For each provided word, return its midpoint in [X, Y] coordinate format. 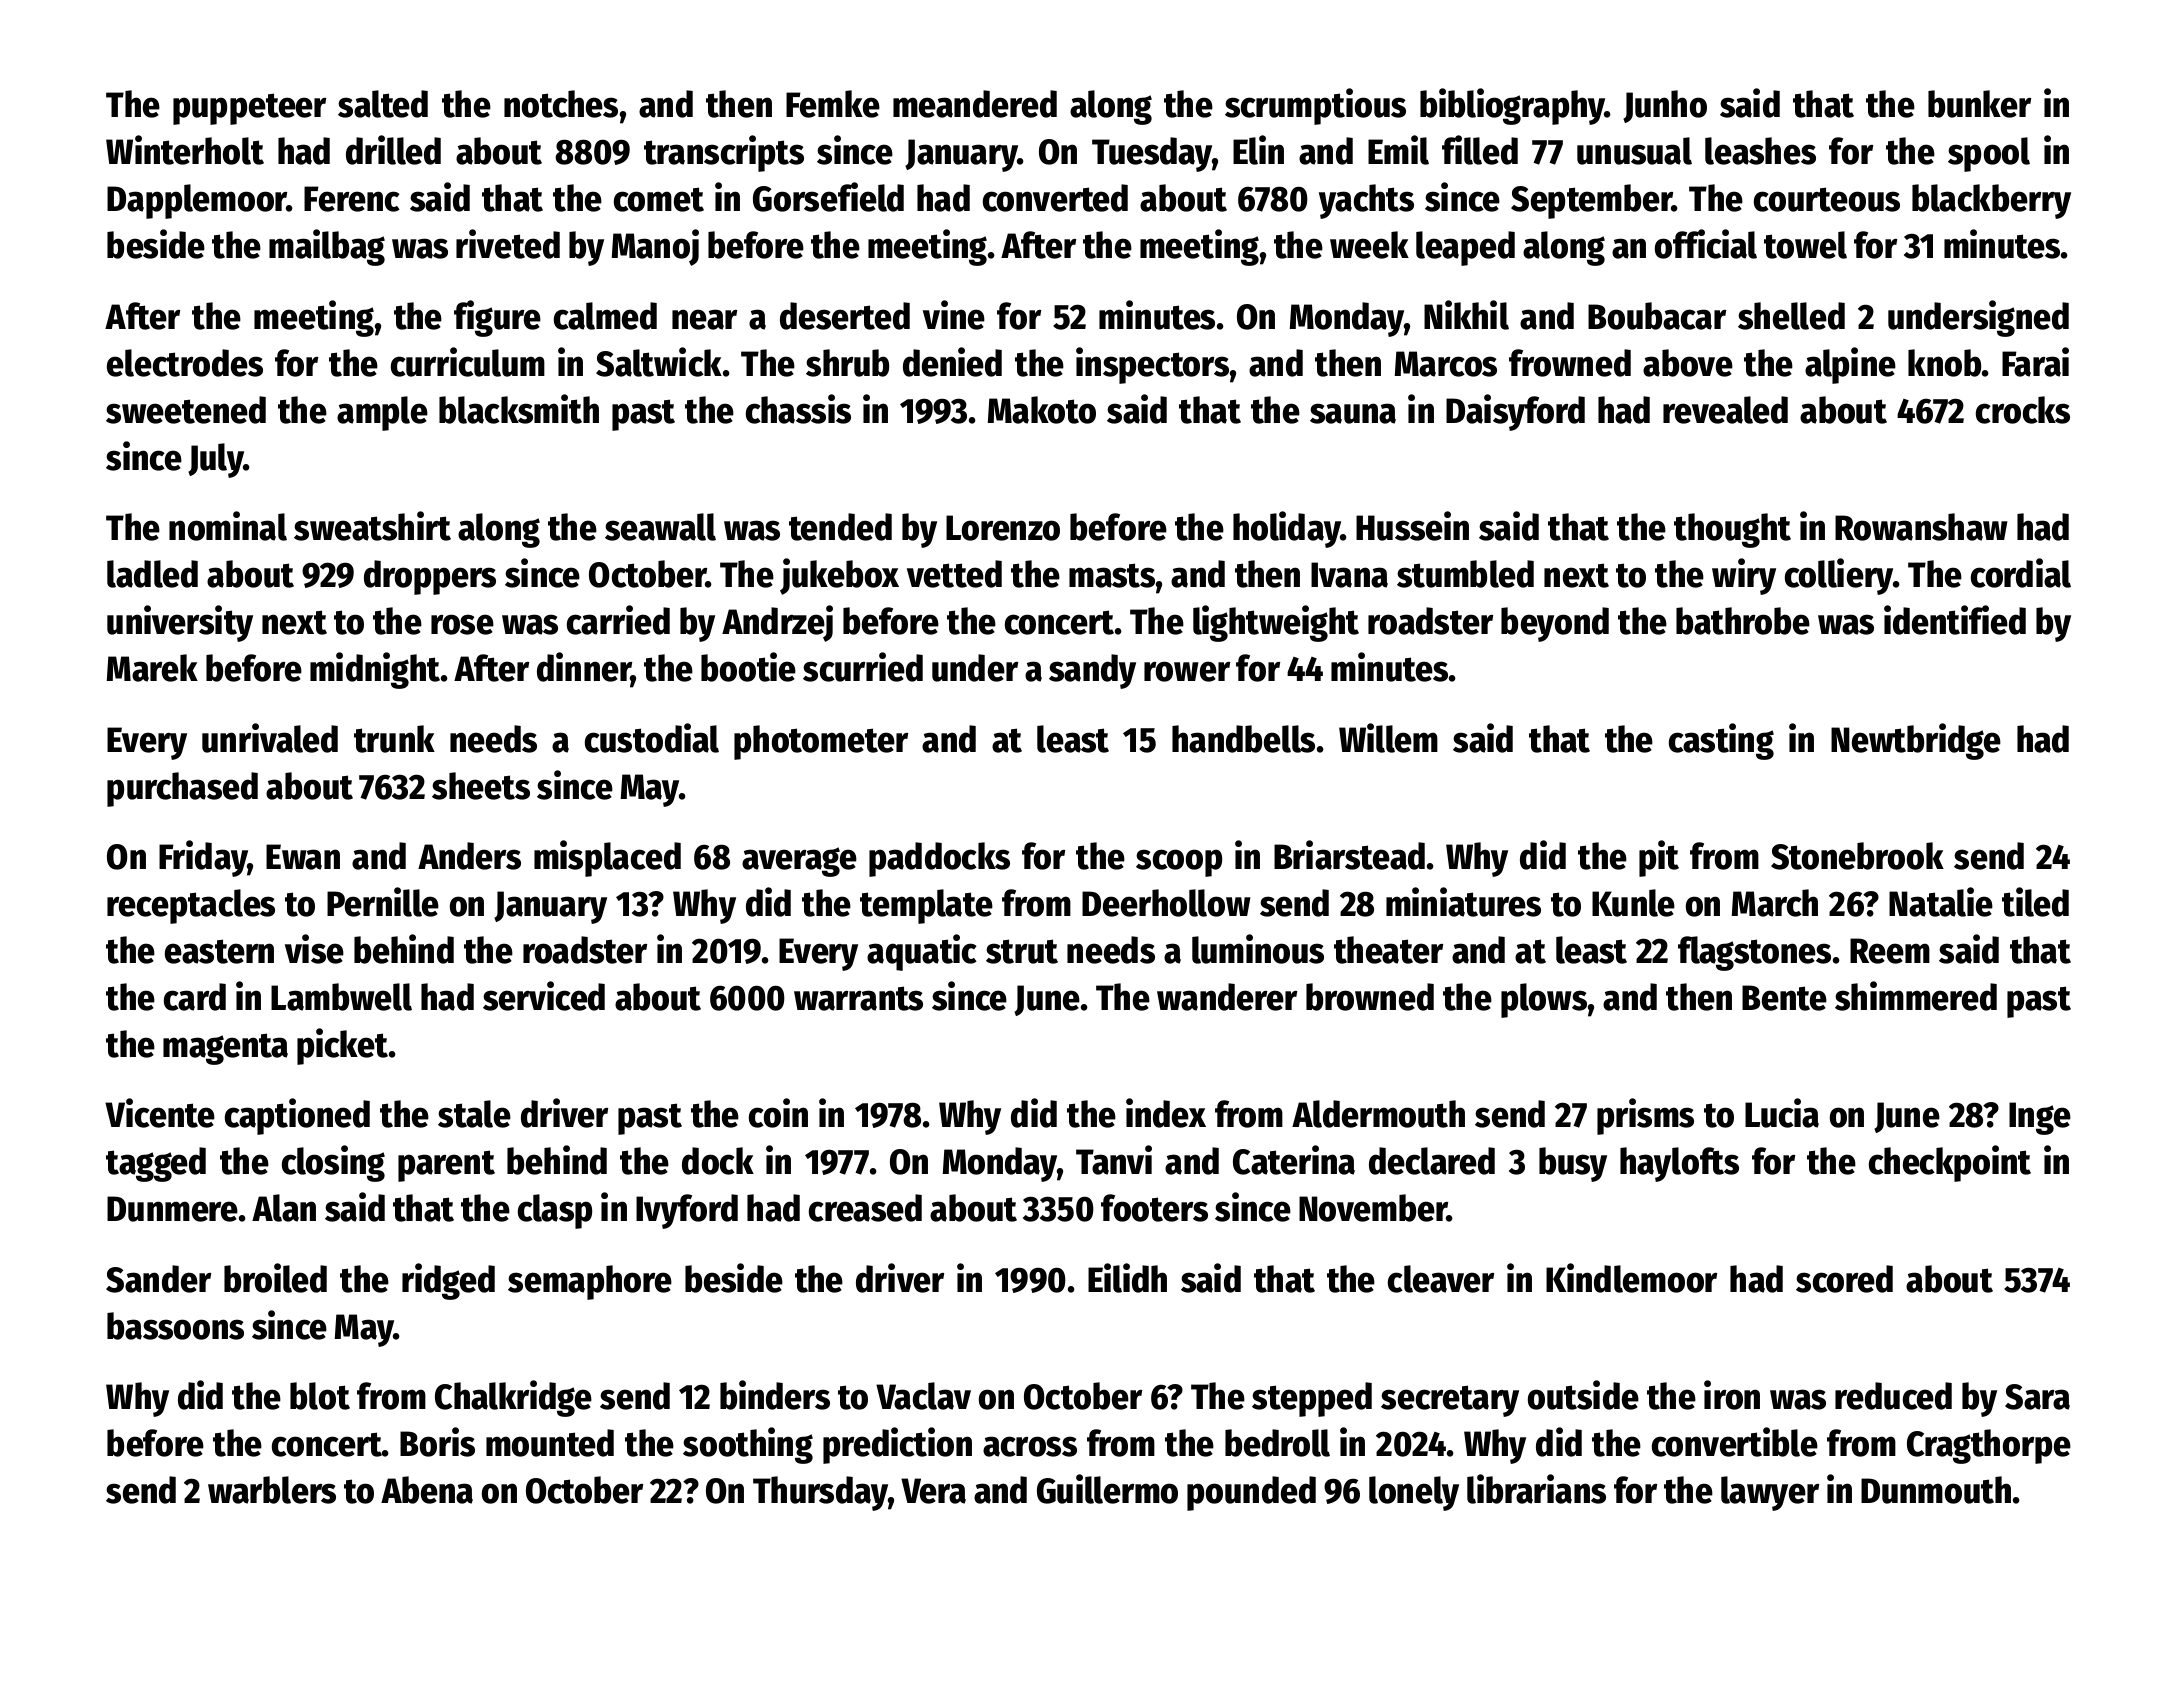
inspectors [1152, 365]
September [1592, 201]
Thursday [820, 1493]
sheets [481, 786]
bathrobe [1743, 621]
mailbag [327, 247]
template [926, 906]
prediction [897, 1445]
